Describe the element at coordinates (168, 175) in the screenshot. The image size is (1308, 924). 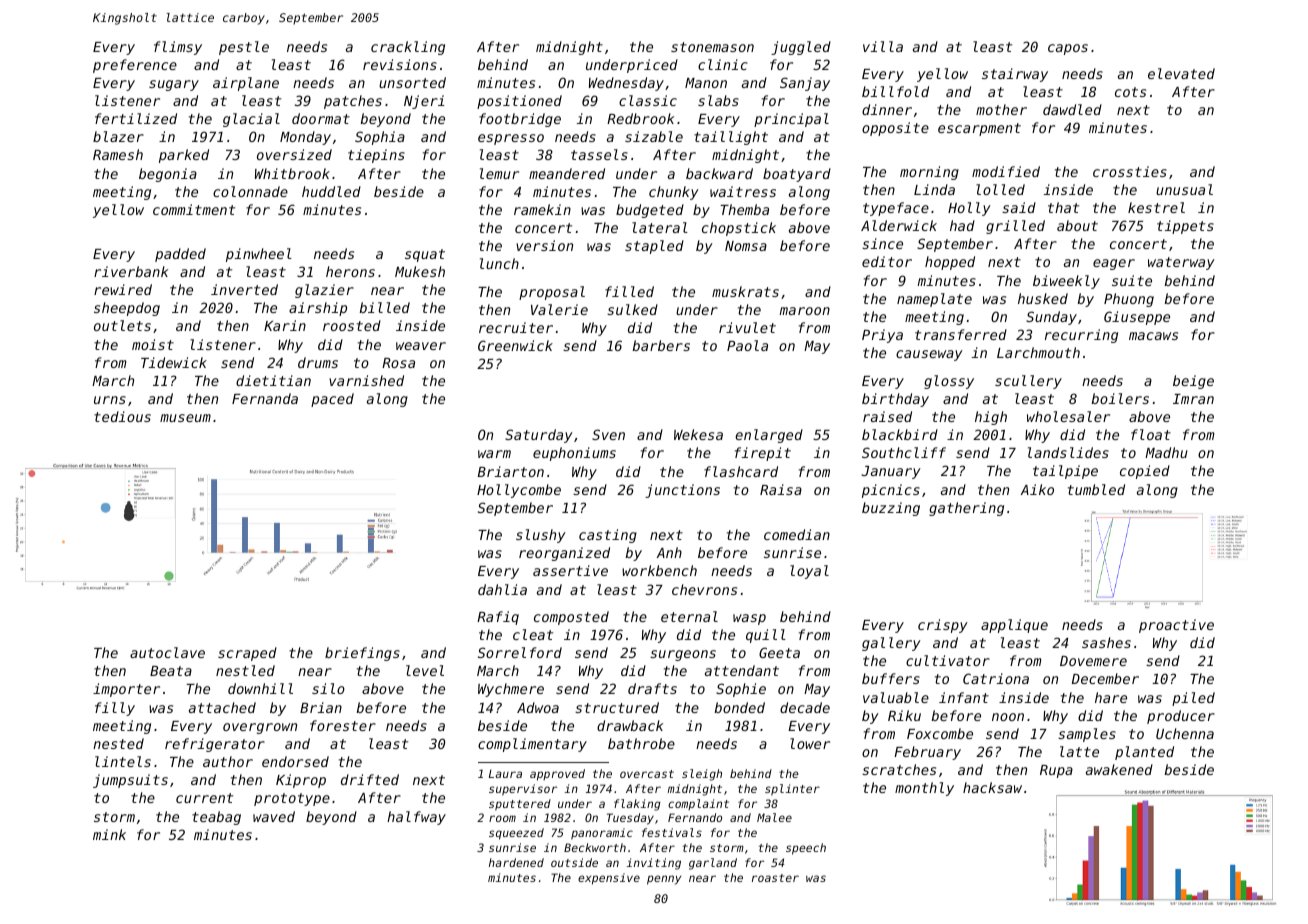
I see `begonia` at that location.
